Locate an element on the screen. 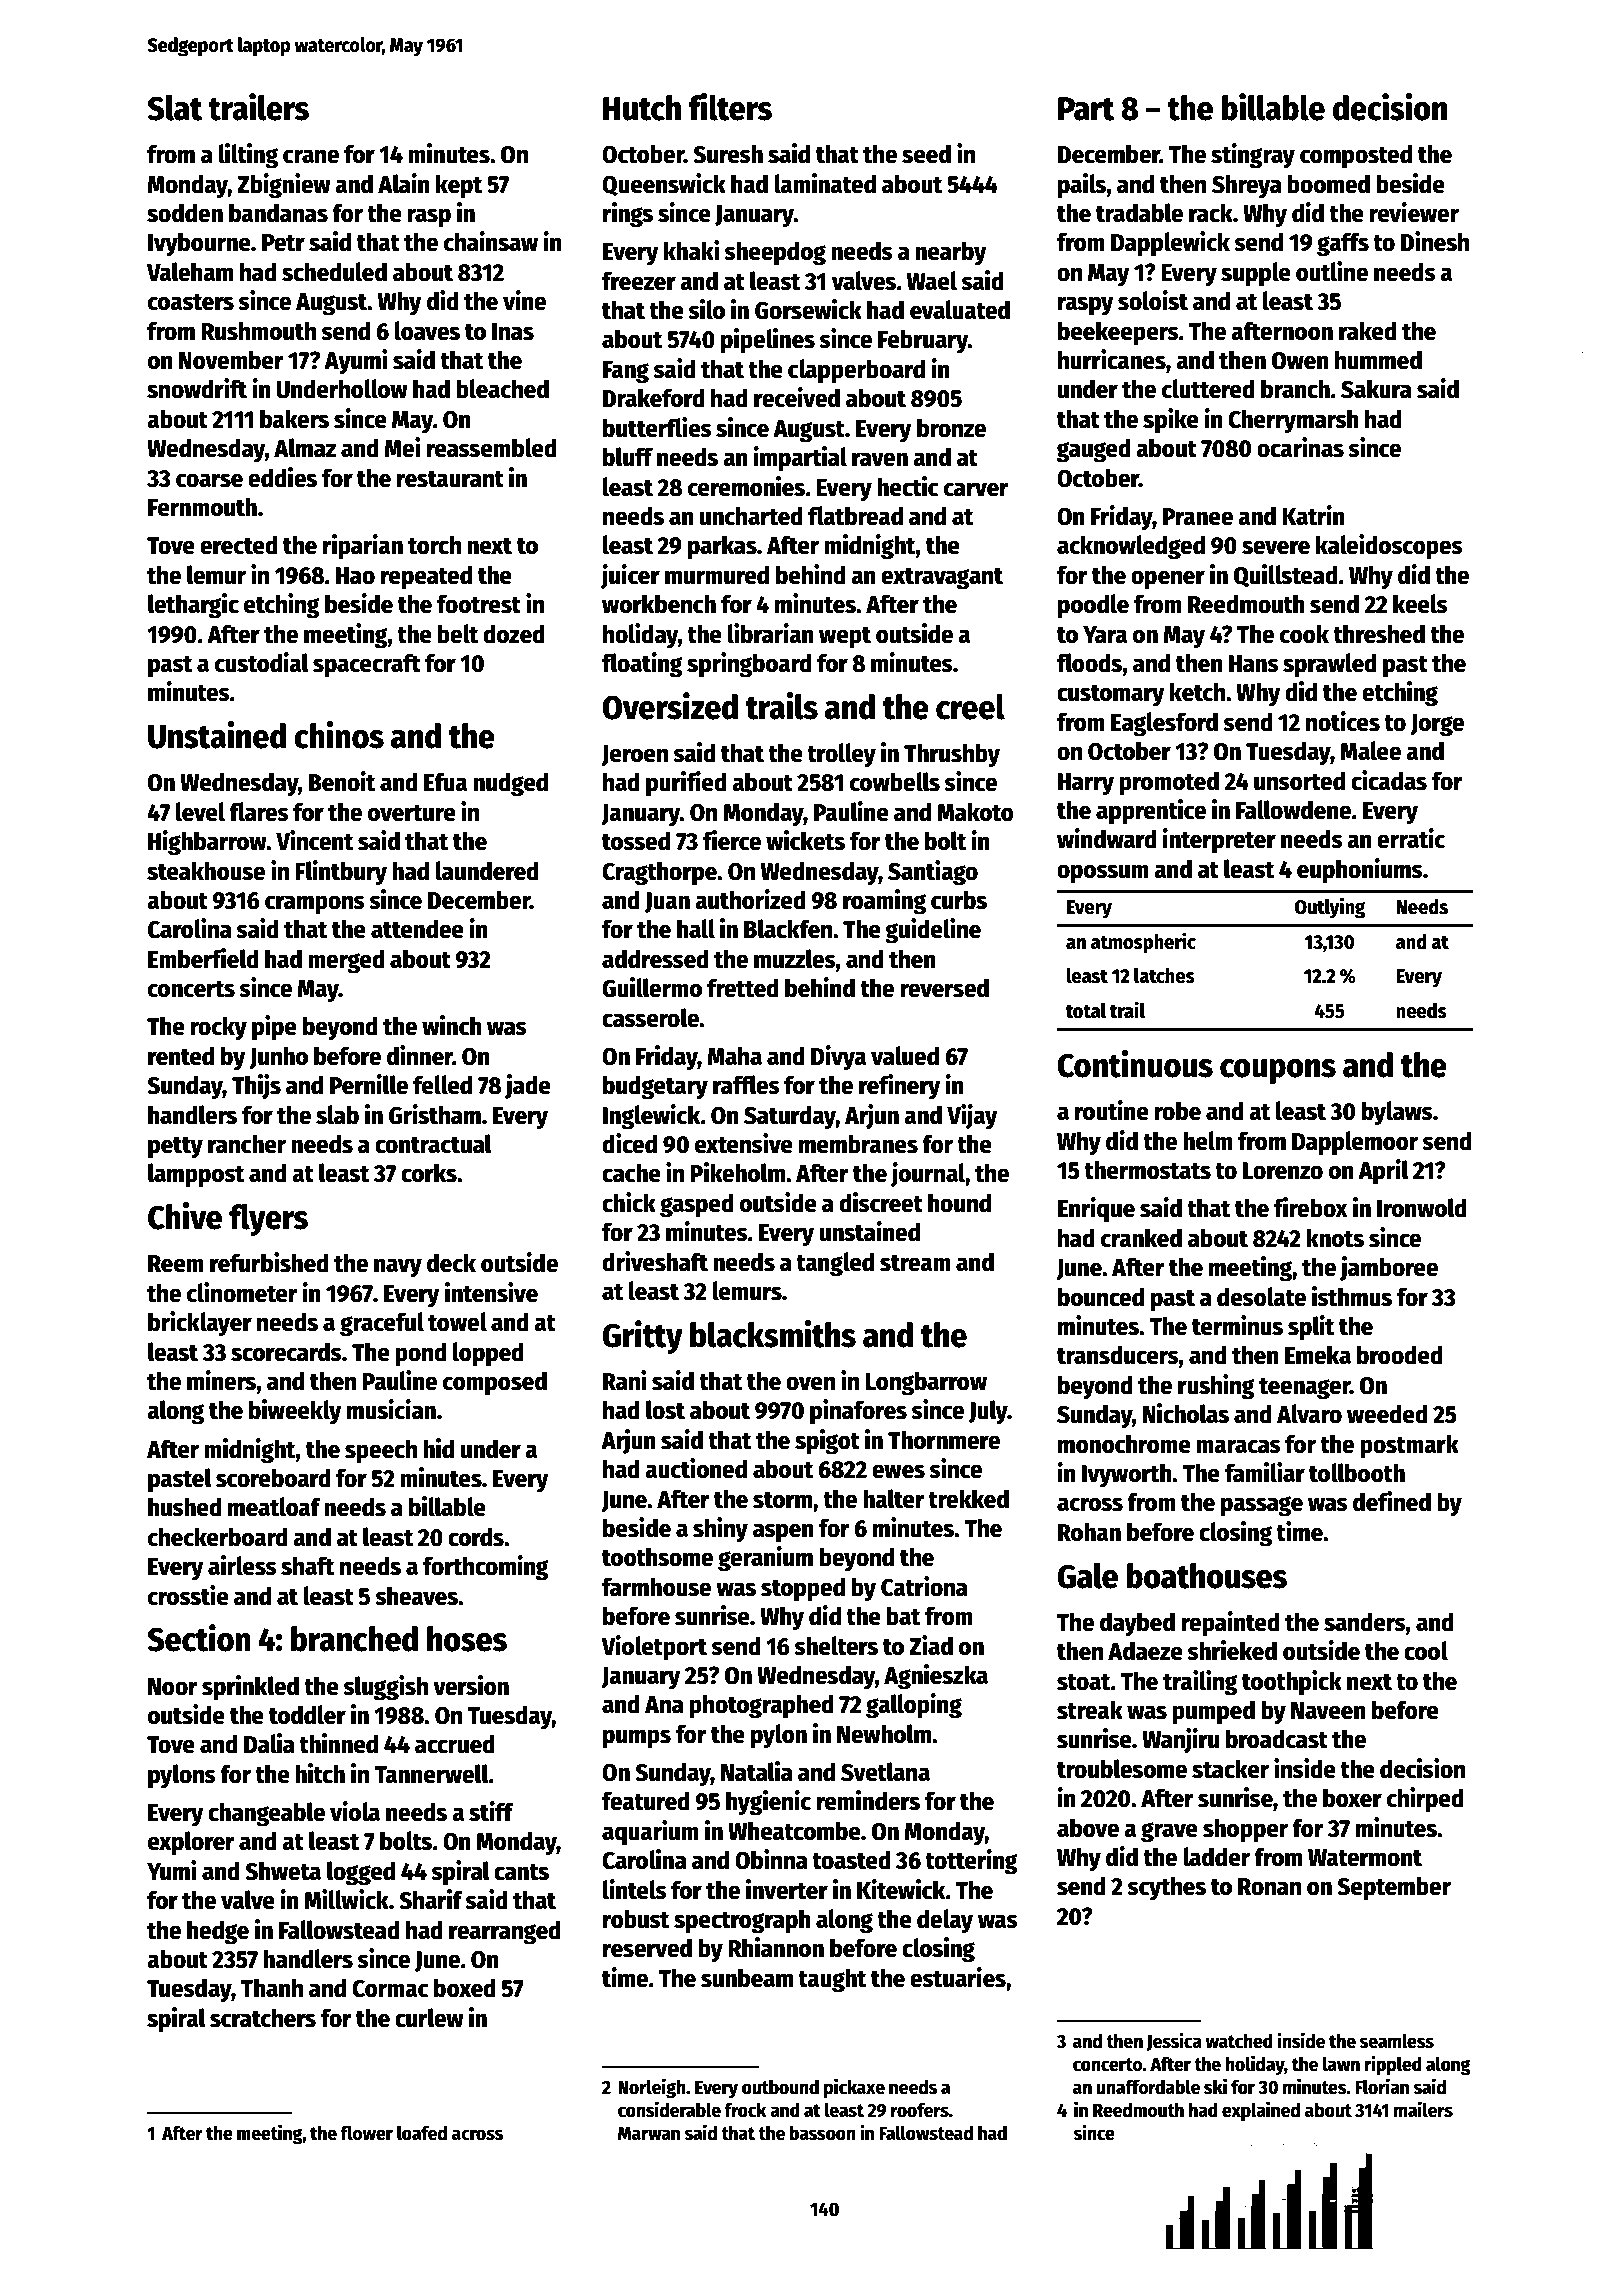 This screenshot has width=1620, height=2292. deck is located at coordinates (451, 1263).
